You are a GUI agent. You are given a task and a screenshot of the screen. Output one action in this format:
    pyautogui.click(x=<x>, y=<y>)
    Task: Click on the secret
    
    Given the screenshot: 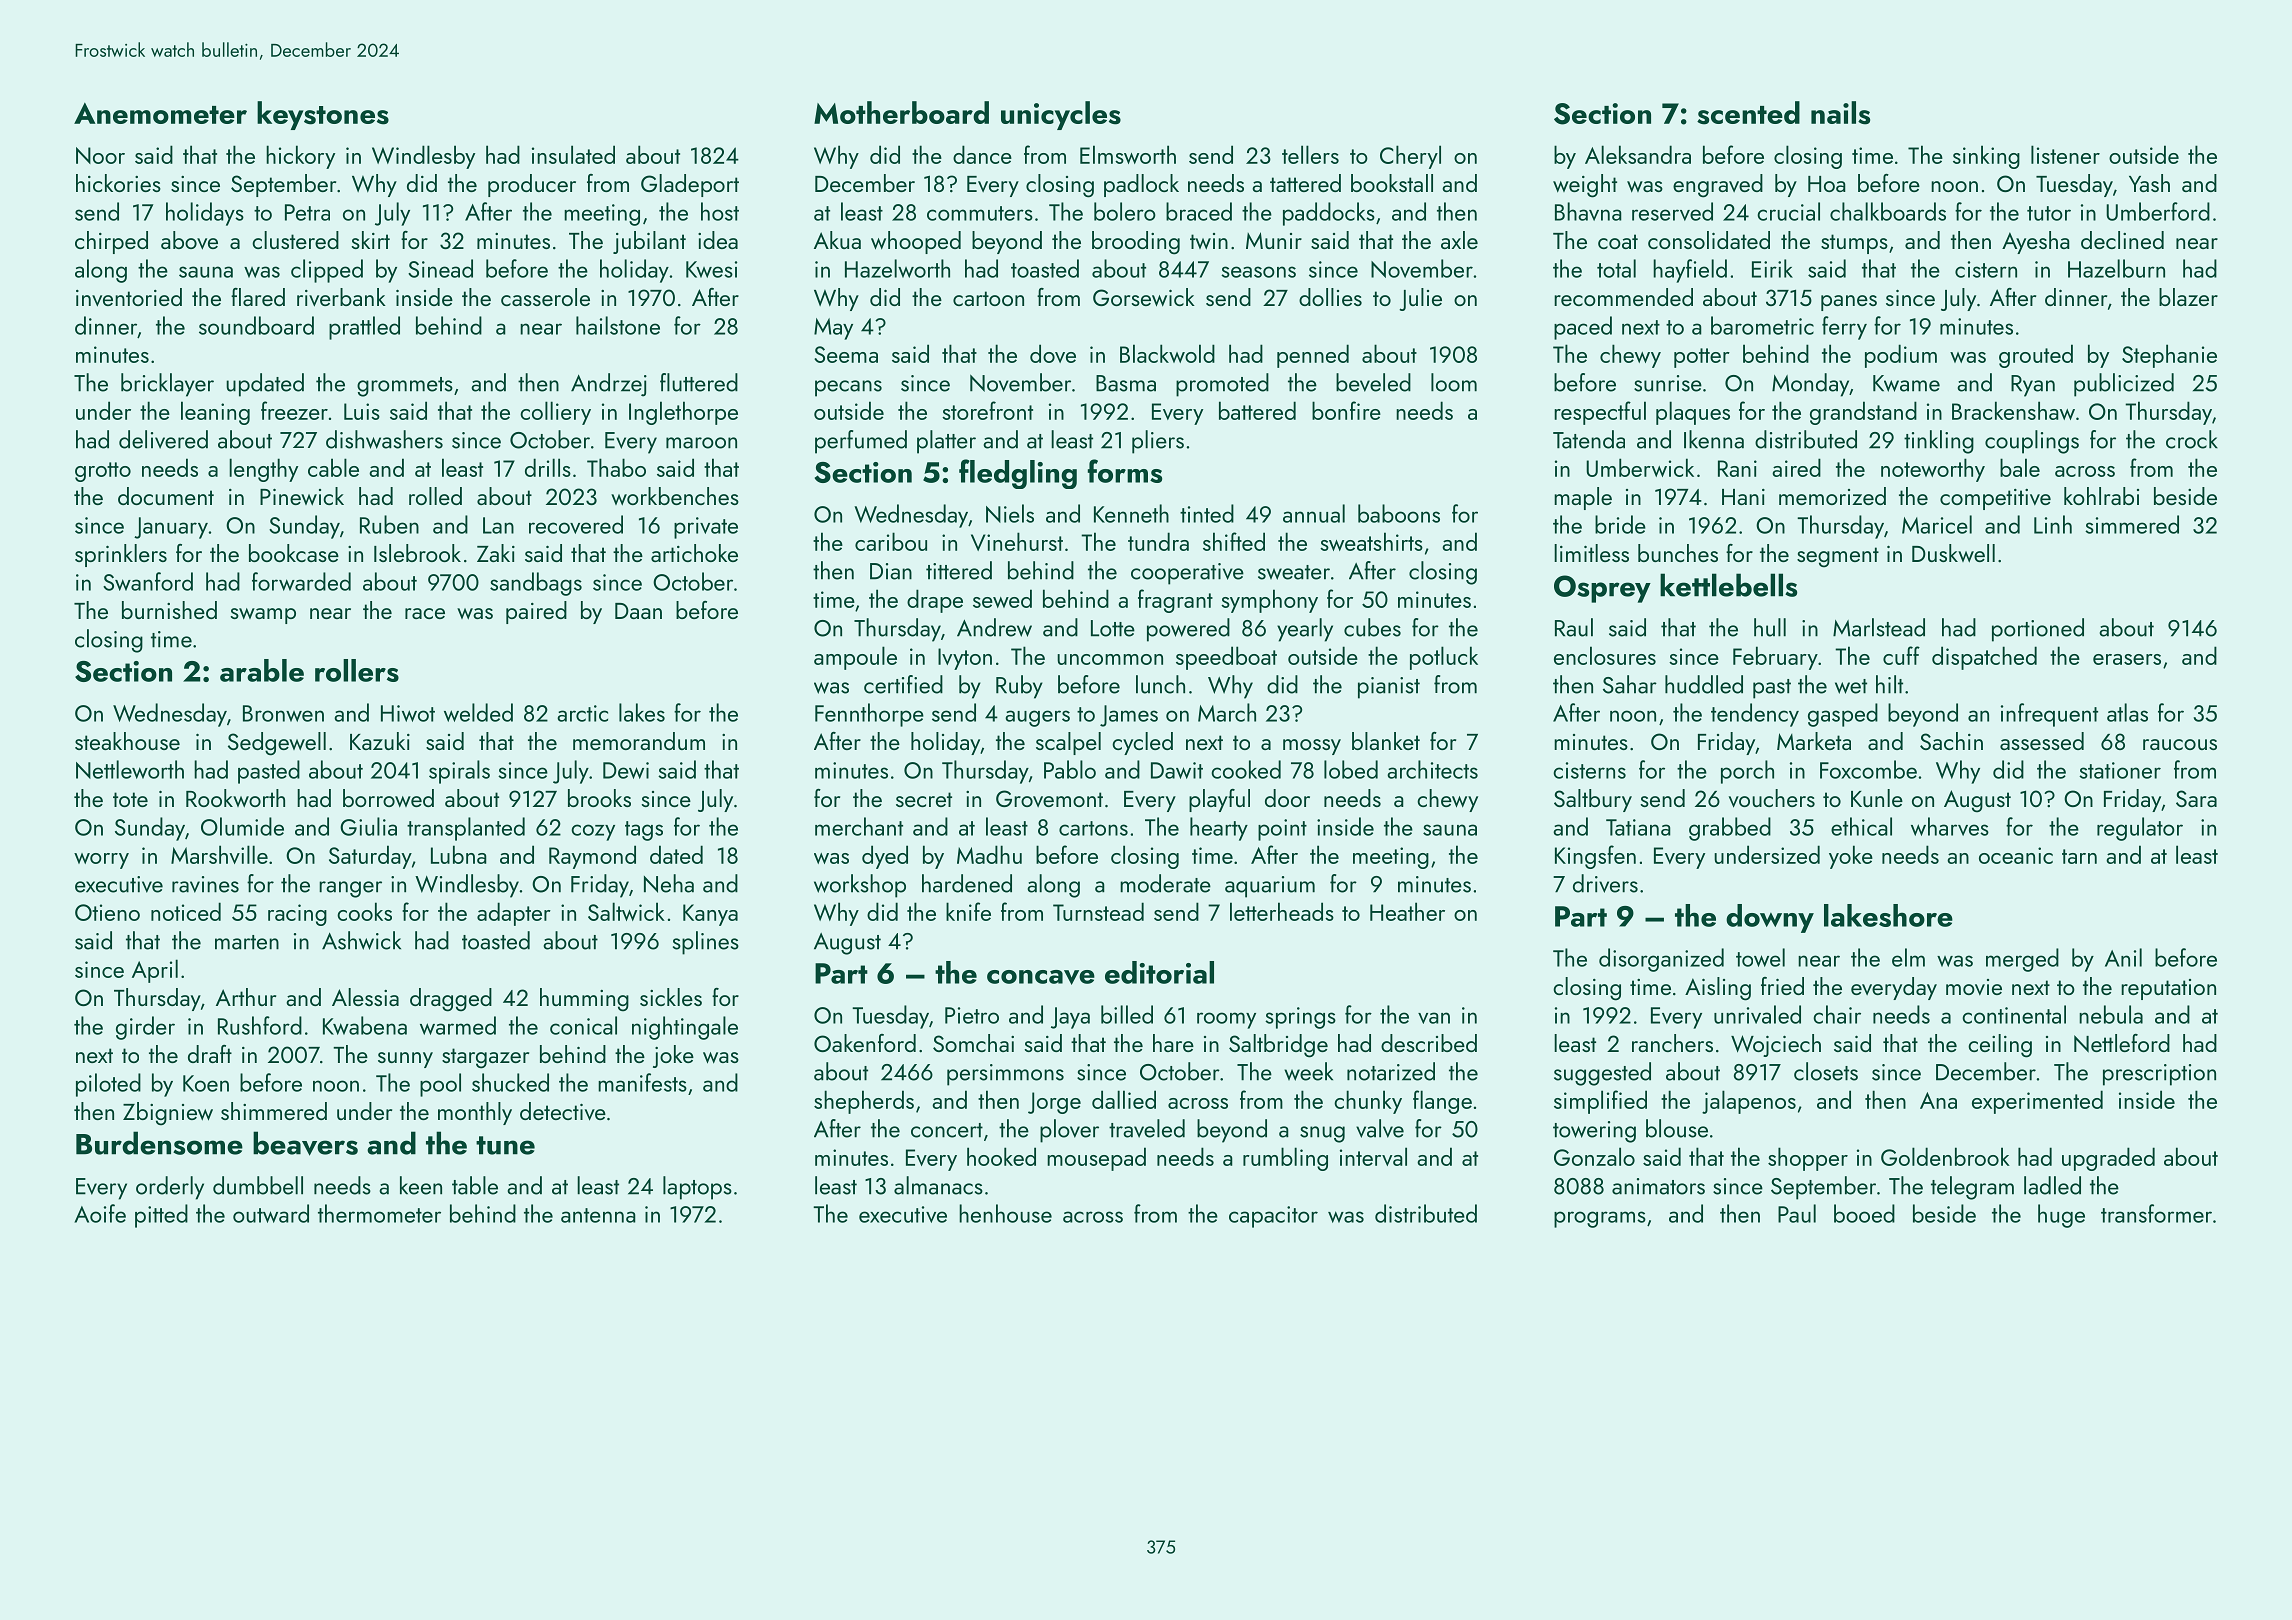 What is the action you would take?
    pyautogui.click(x=924, y=799)
